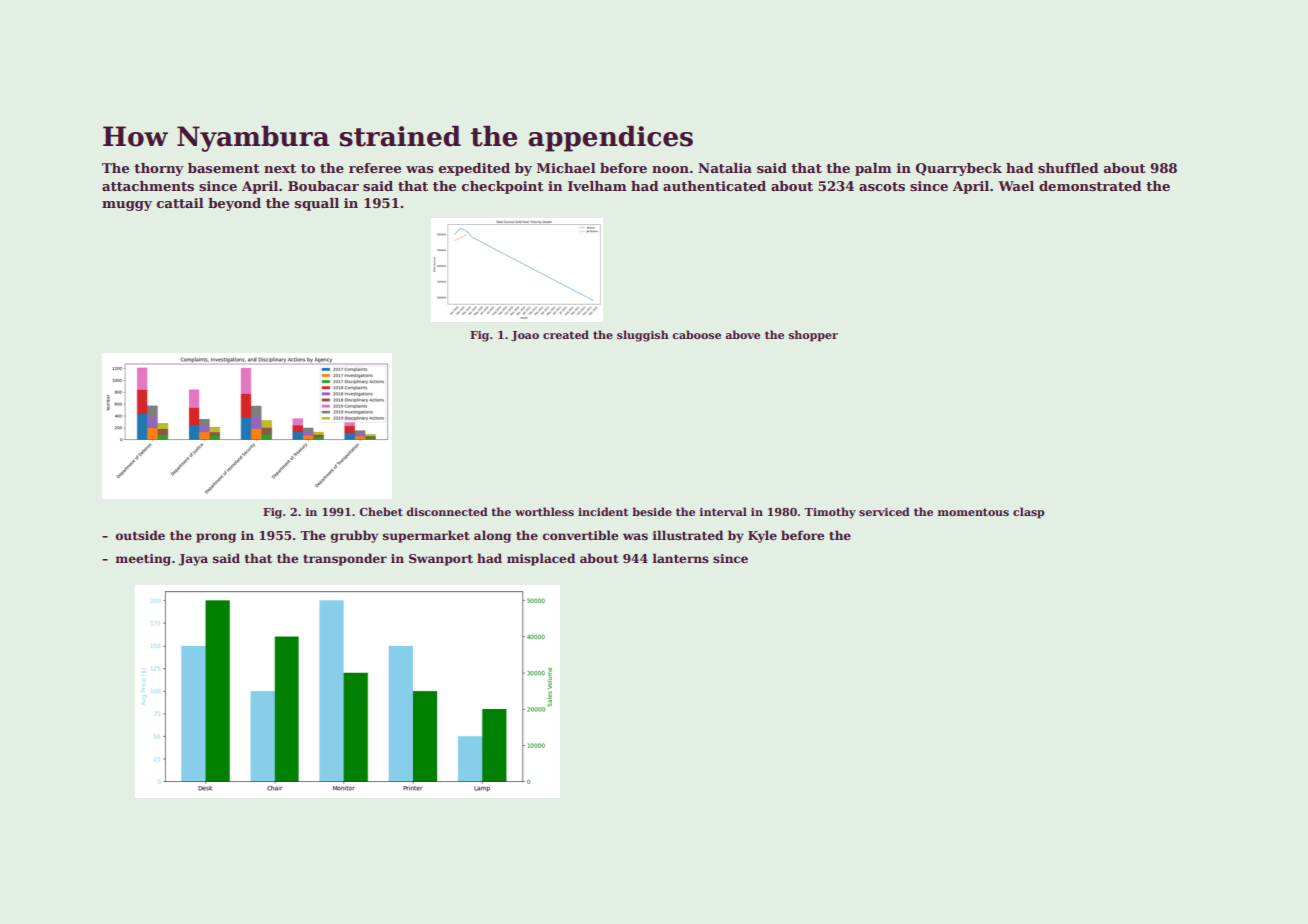 This screenshot has height=924, width=1308. What do you see at coordinates (1016, 186) in the screenshot?
I see `Wael` at bounding box center [1016, 186].
